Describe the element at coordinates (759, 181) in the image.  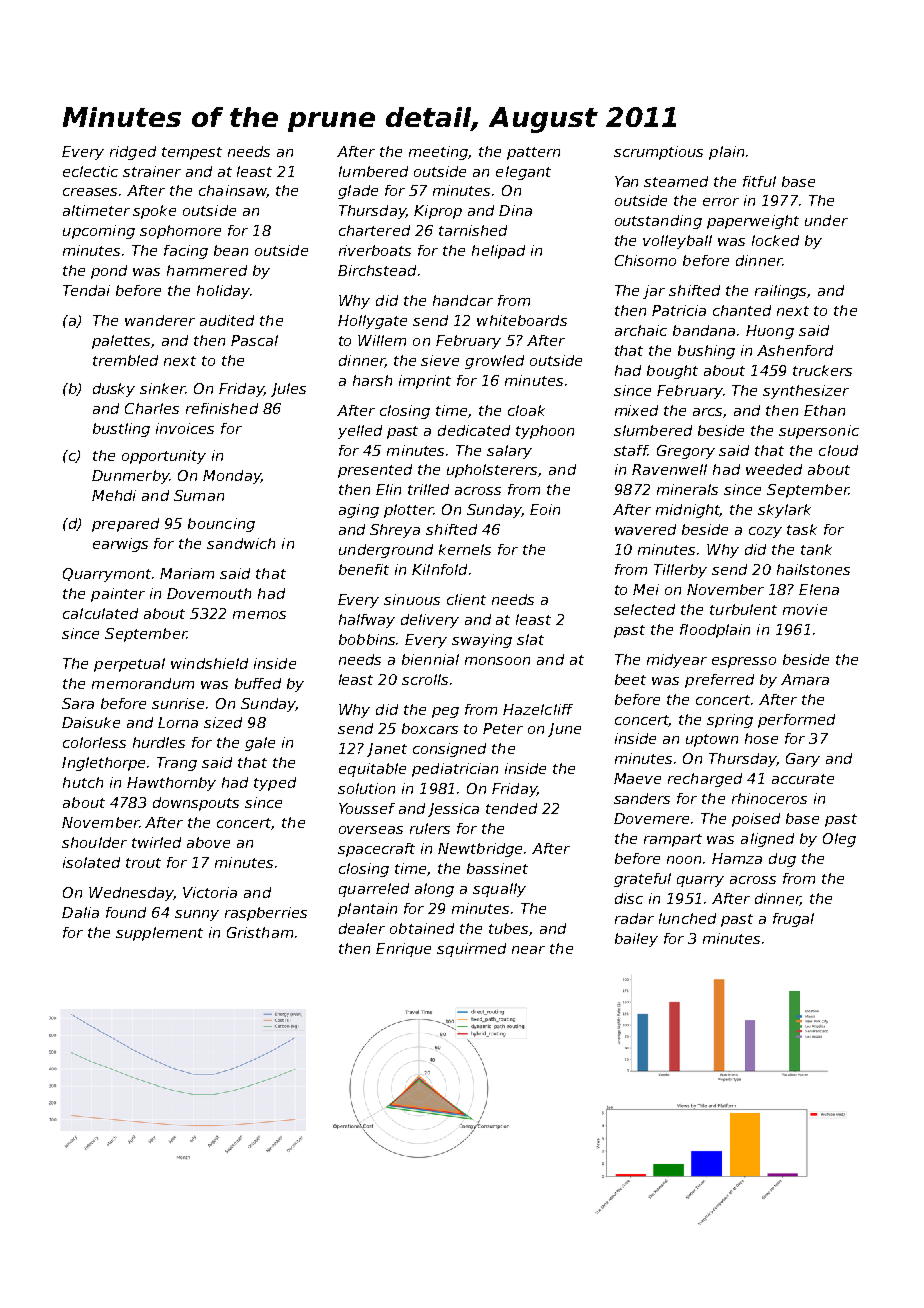
I see `fitful` at that location.
